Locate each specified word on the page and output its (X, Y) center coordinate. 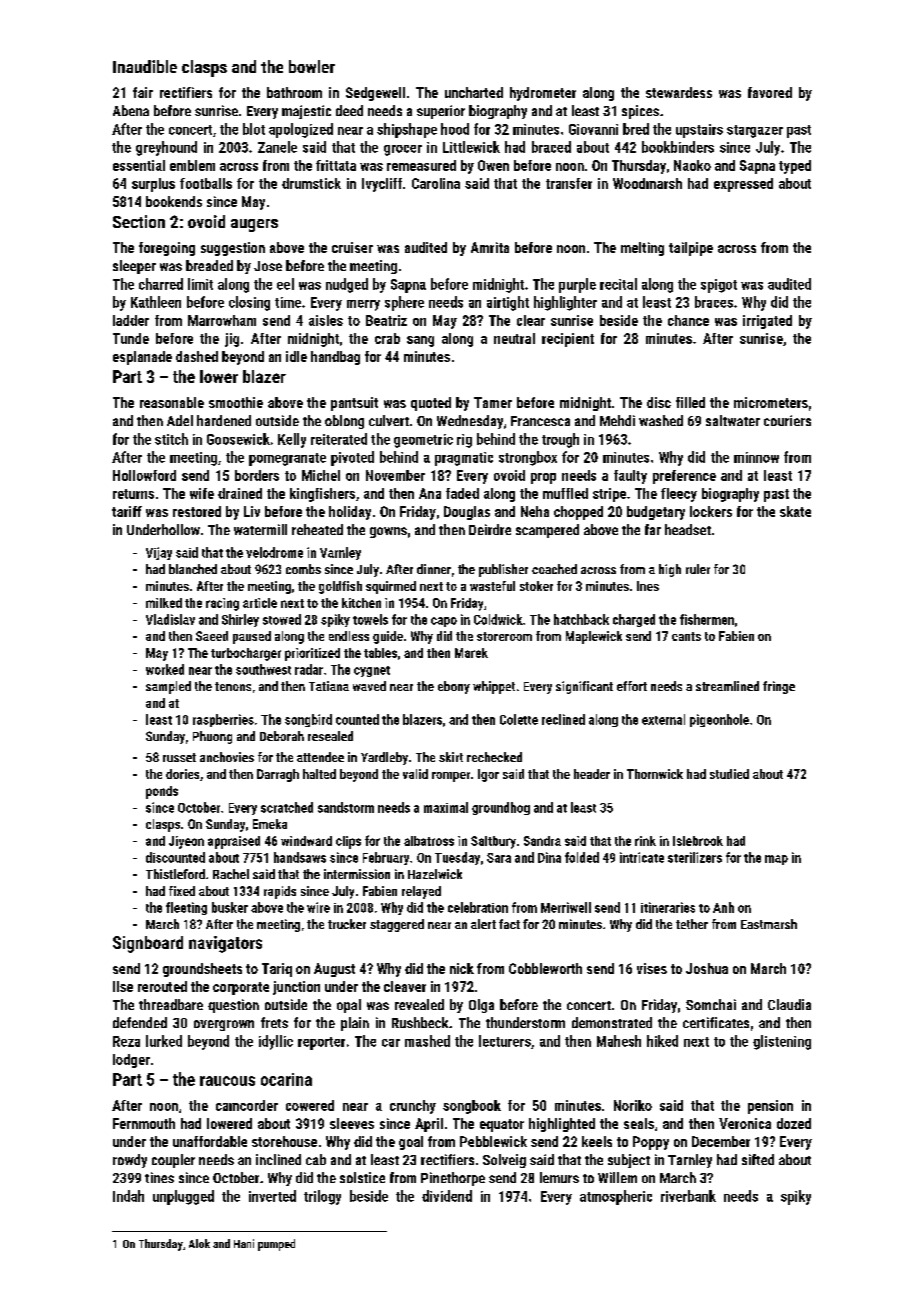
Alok (199, 1243)
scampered (547, 531)
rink (645, 841)
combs (303, 569)
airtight (508, 303)
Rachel (231, 874)
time (288, 302)
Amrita (490, 247)
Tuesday (457, 858)
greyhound (166, 148)
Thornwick (655, 774)
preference (684, 477)
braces (714, 302)
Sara (499, 858)
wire (318, 907)
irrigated (767, 322)
